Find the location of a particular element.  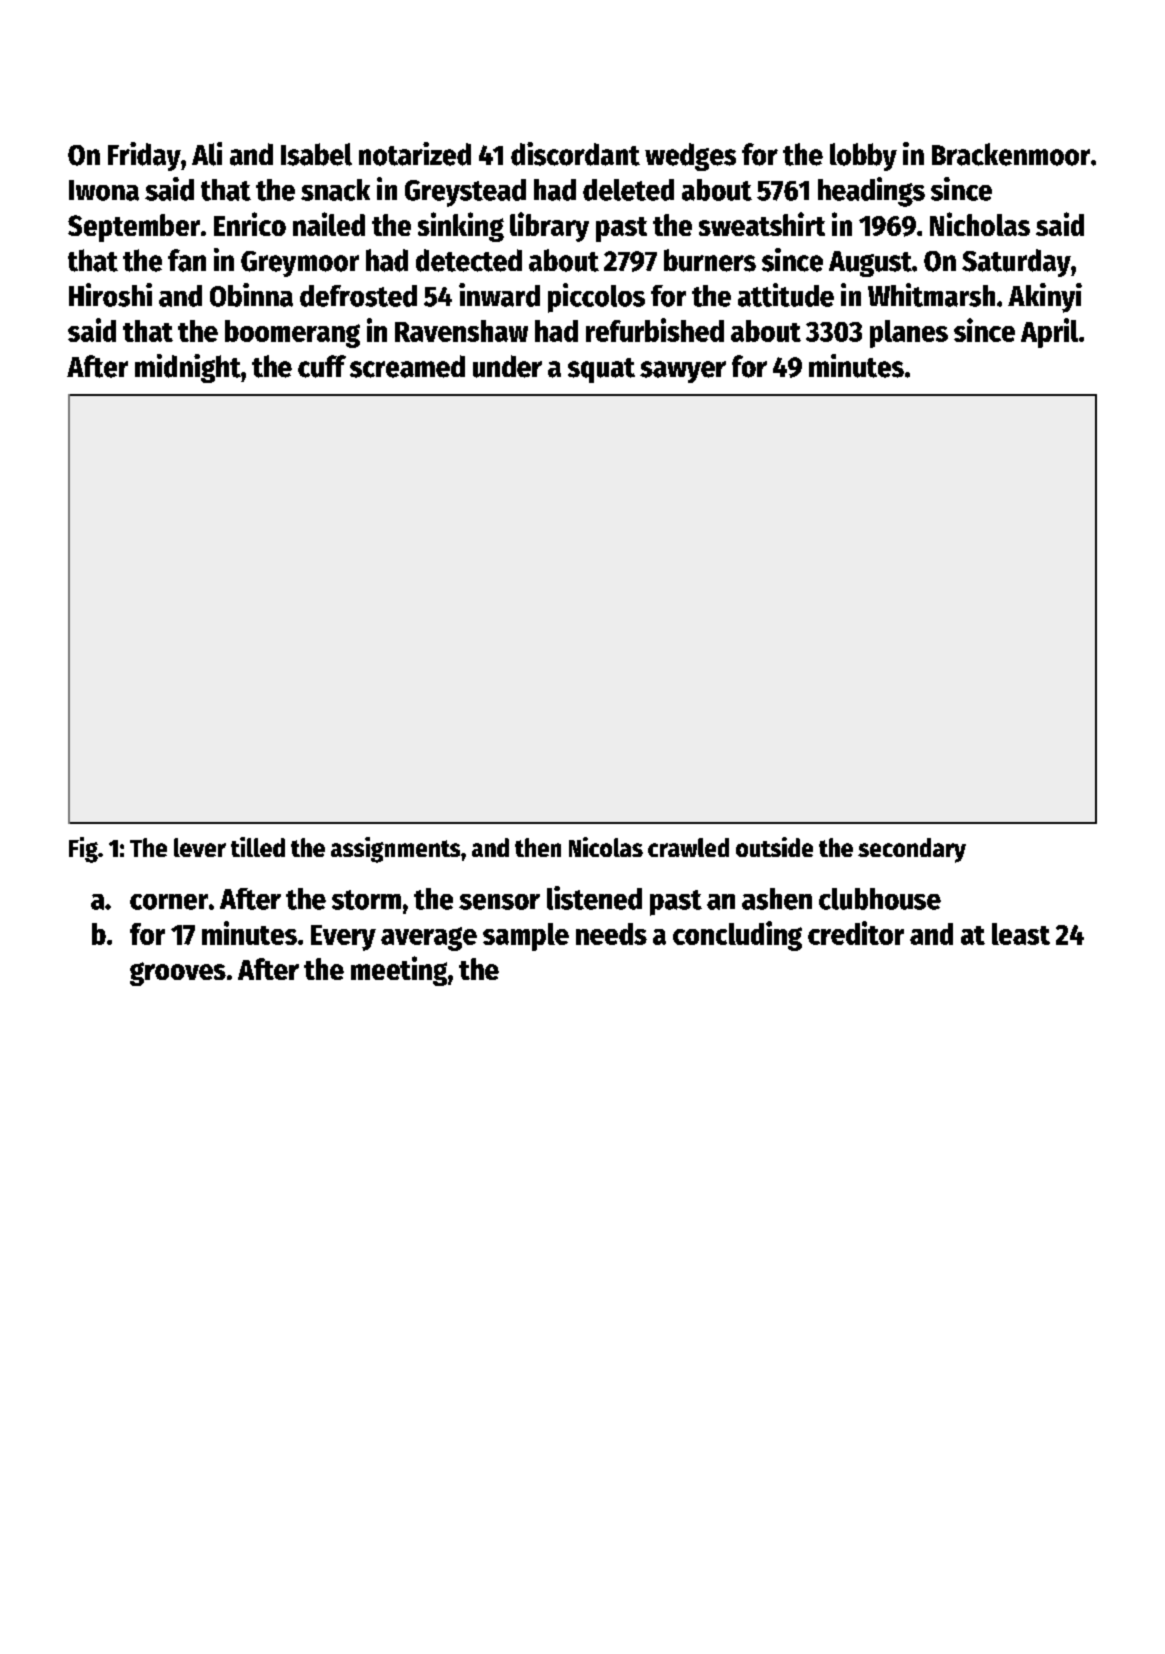

midnight is located at coordinates (188, 368).
